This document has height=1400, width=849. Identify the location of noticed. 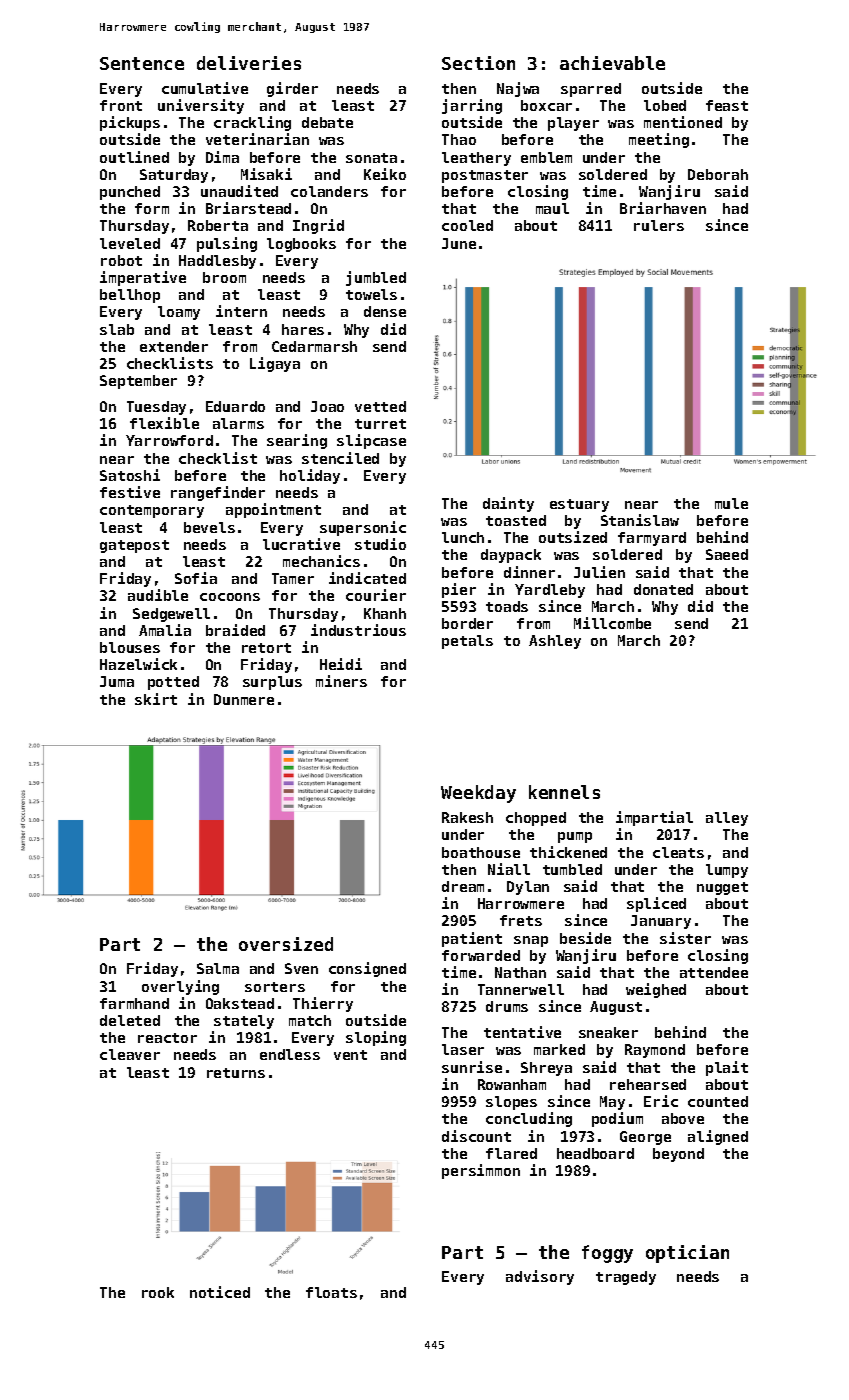
(220, 1292).
